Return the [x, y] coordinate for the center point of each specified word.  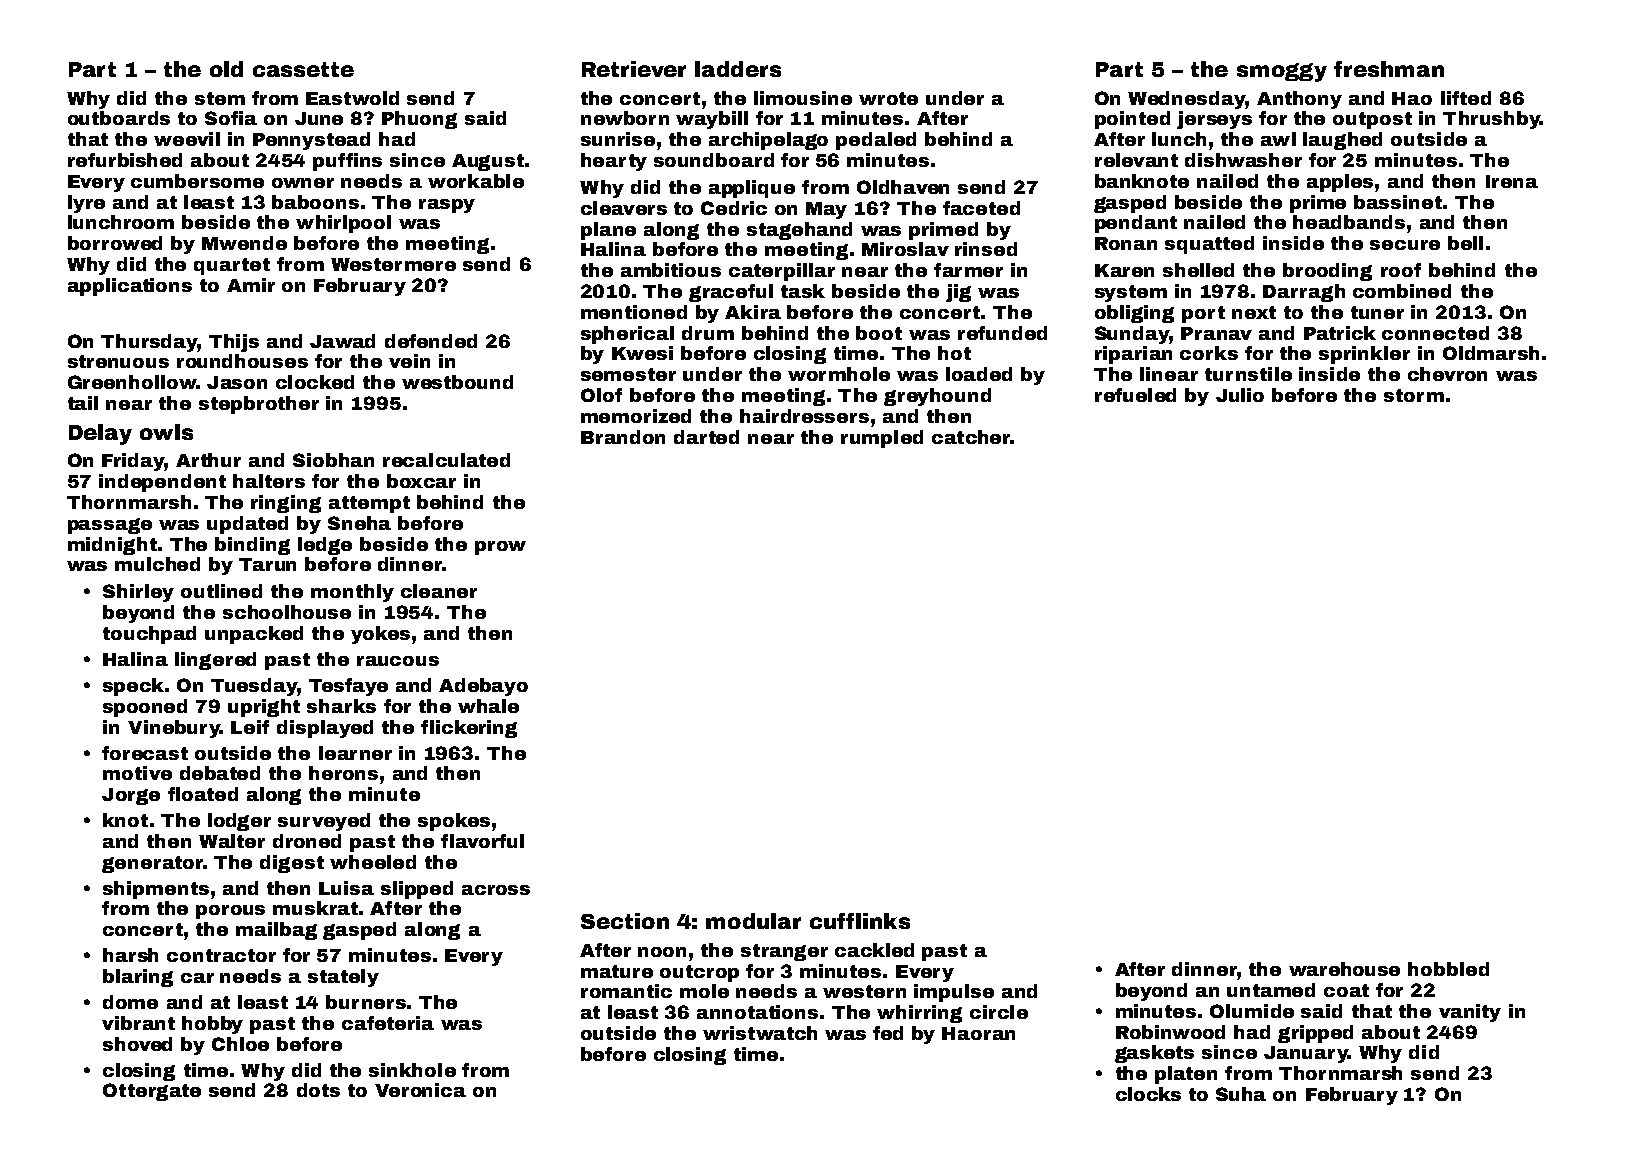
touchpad [149, 635]
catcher [971, 437]
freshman [1389, 69]
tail [83, 403]
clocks [1148, 1094]
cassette [303, 69]
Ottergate [152, 1092]
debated [220, 773]
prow [500, 548]
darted [706, 437]
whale [488, 706]
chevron [1447, 374]
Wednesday [1186, 100]
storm [1414, 395]
